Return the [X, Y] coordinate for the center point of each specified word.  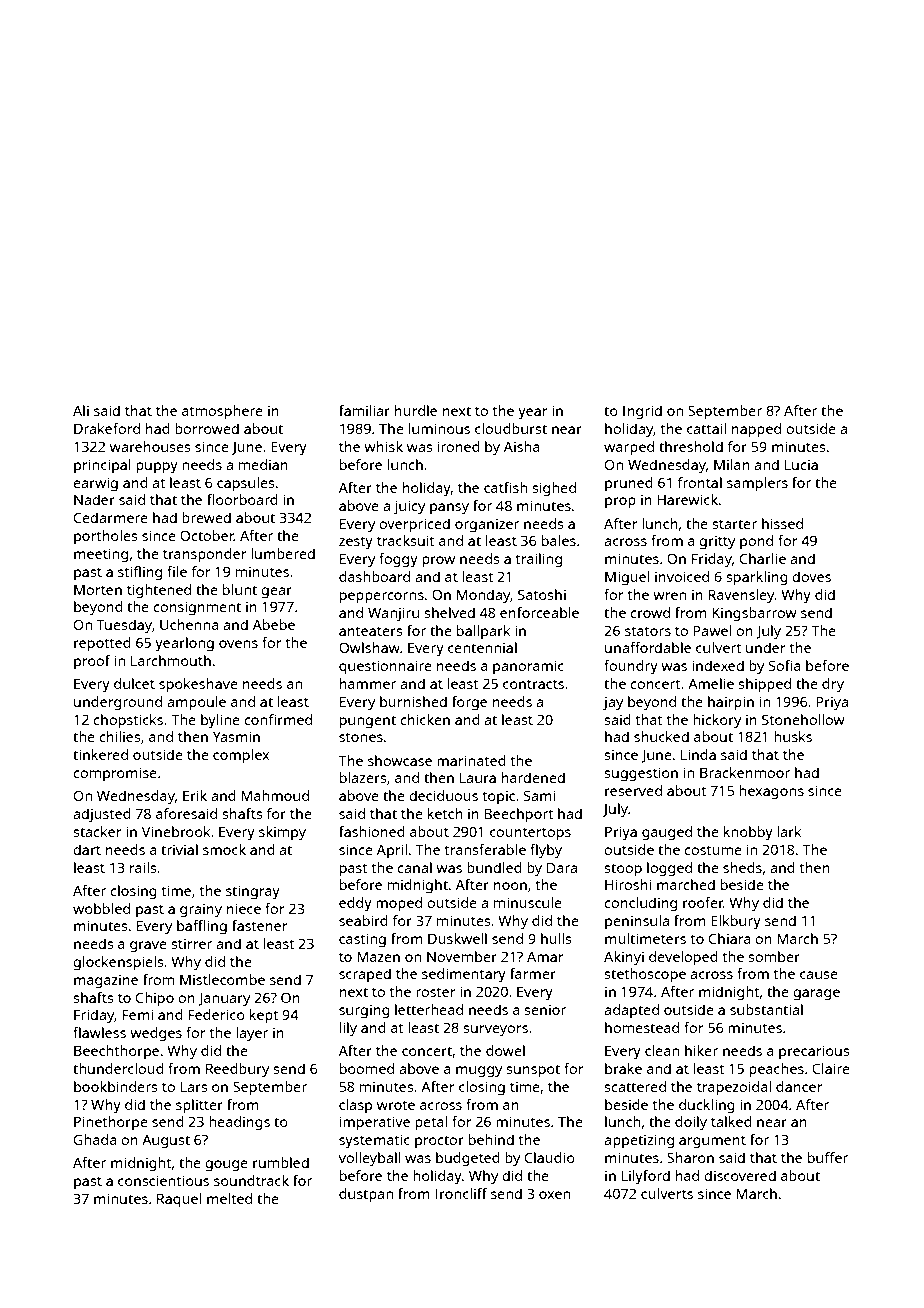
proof [92, 662]
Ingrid [642, 412]
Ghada [95, 1139]
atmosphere [222, 412]
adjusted [102, 815]
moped [399, 904]
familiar [364, 410]
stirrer [191, 943]
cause [819, 975]
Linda [698, 754]
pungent [368, 722]
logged [669, 869]
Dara [562, 867]
